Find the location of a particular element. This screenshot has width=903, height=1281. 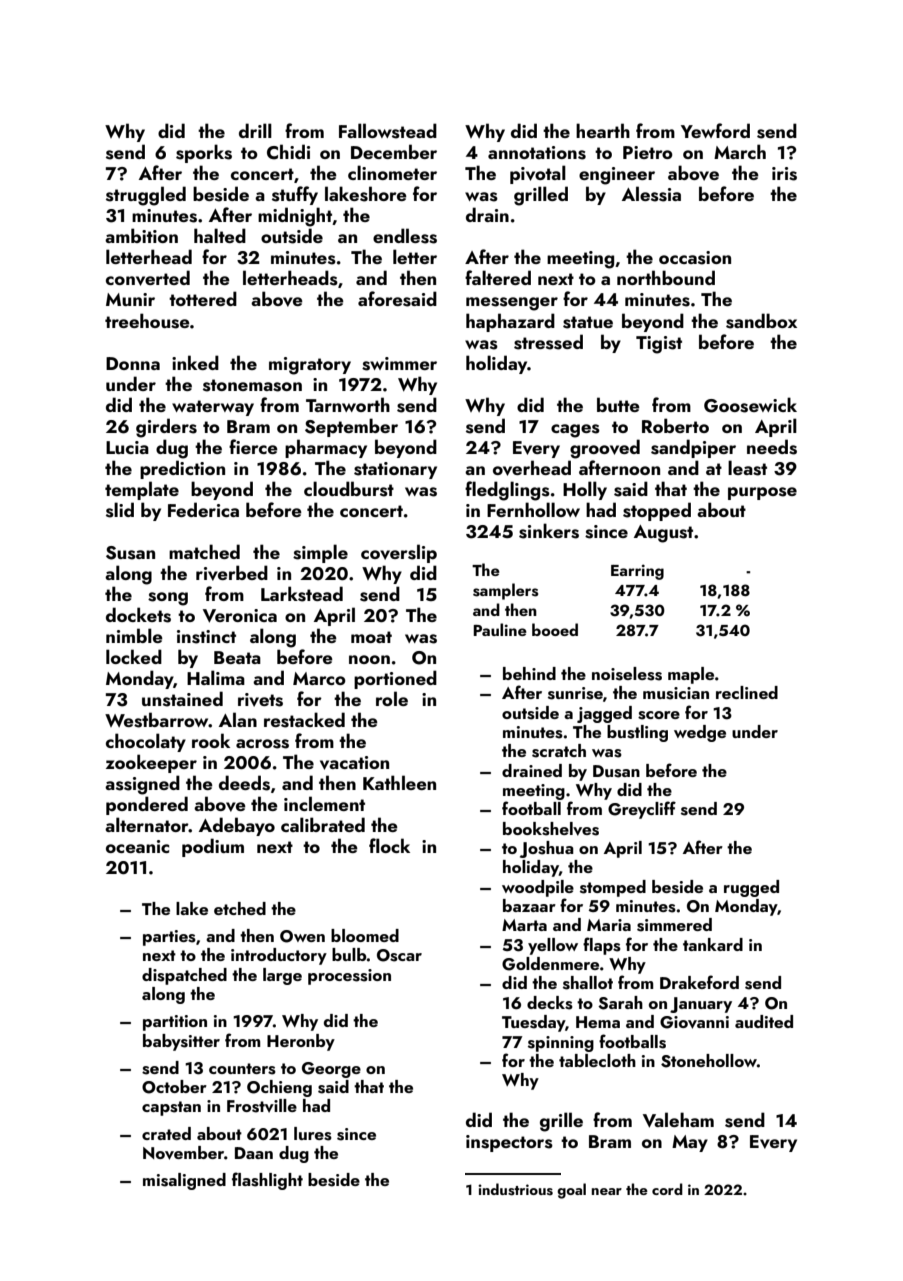

endless is located at coordinates (405, 236).
